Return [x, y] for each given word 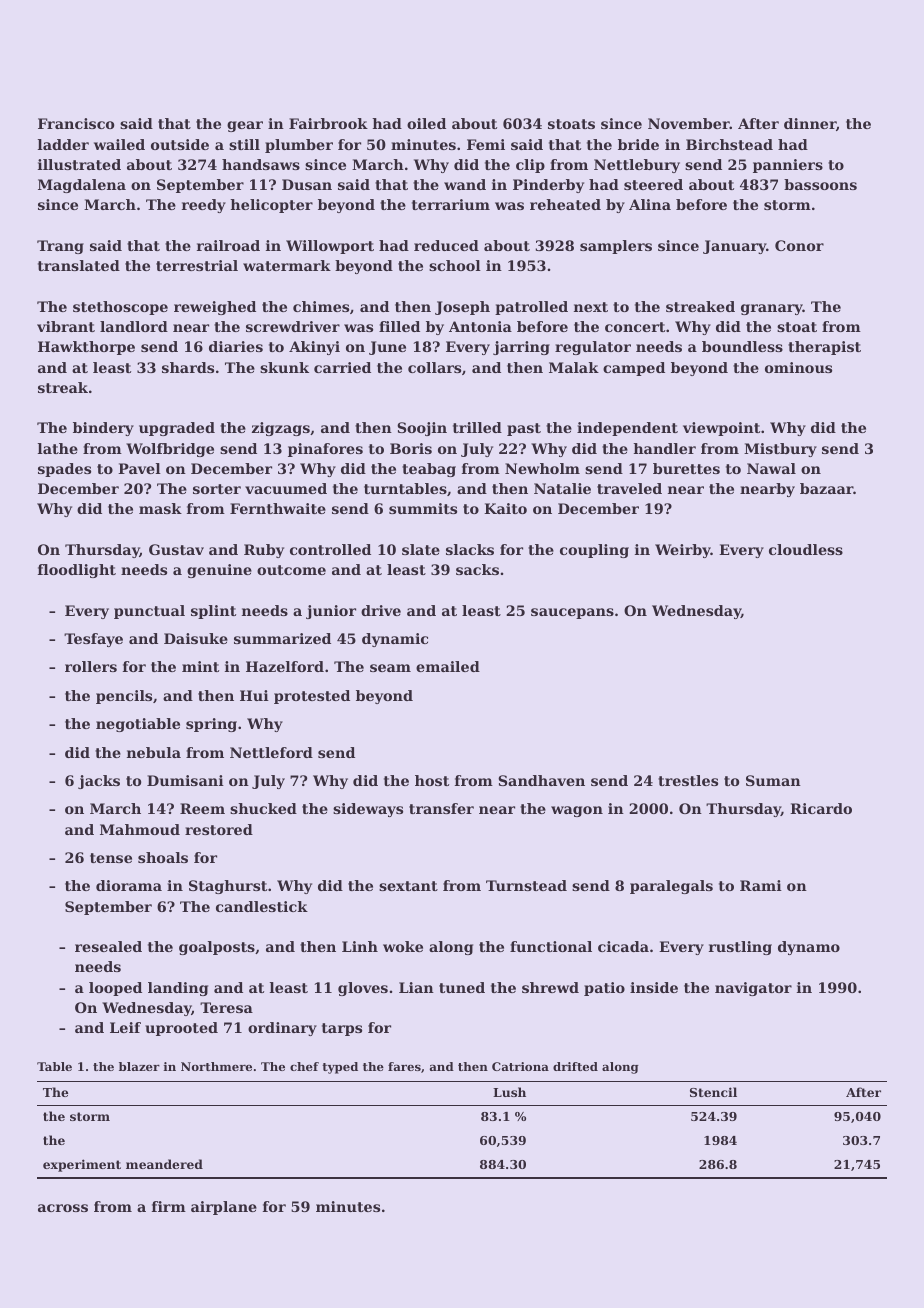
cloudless [806, 549]
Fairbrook [328, 123]
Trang [60, 247]
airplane [224, 1208]
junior [331, 612]
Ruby [264, 551]
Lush [509, 1092]
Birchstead [729, 144]
